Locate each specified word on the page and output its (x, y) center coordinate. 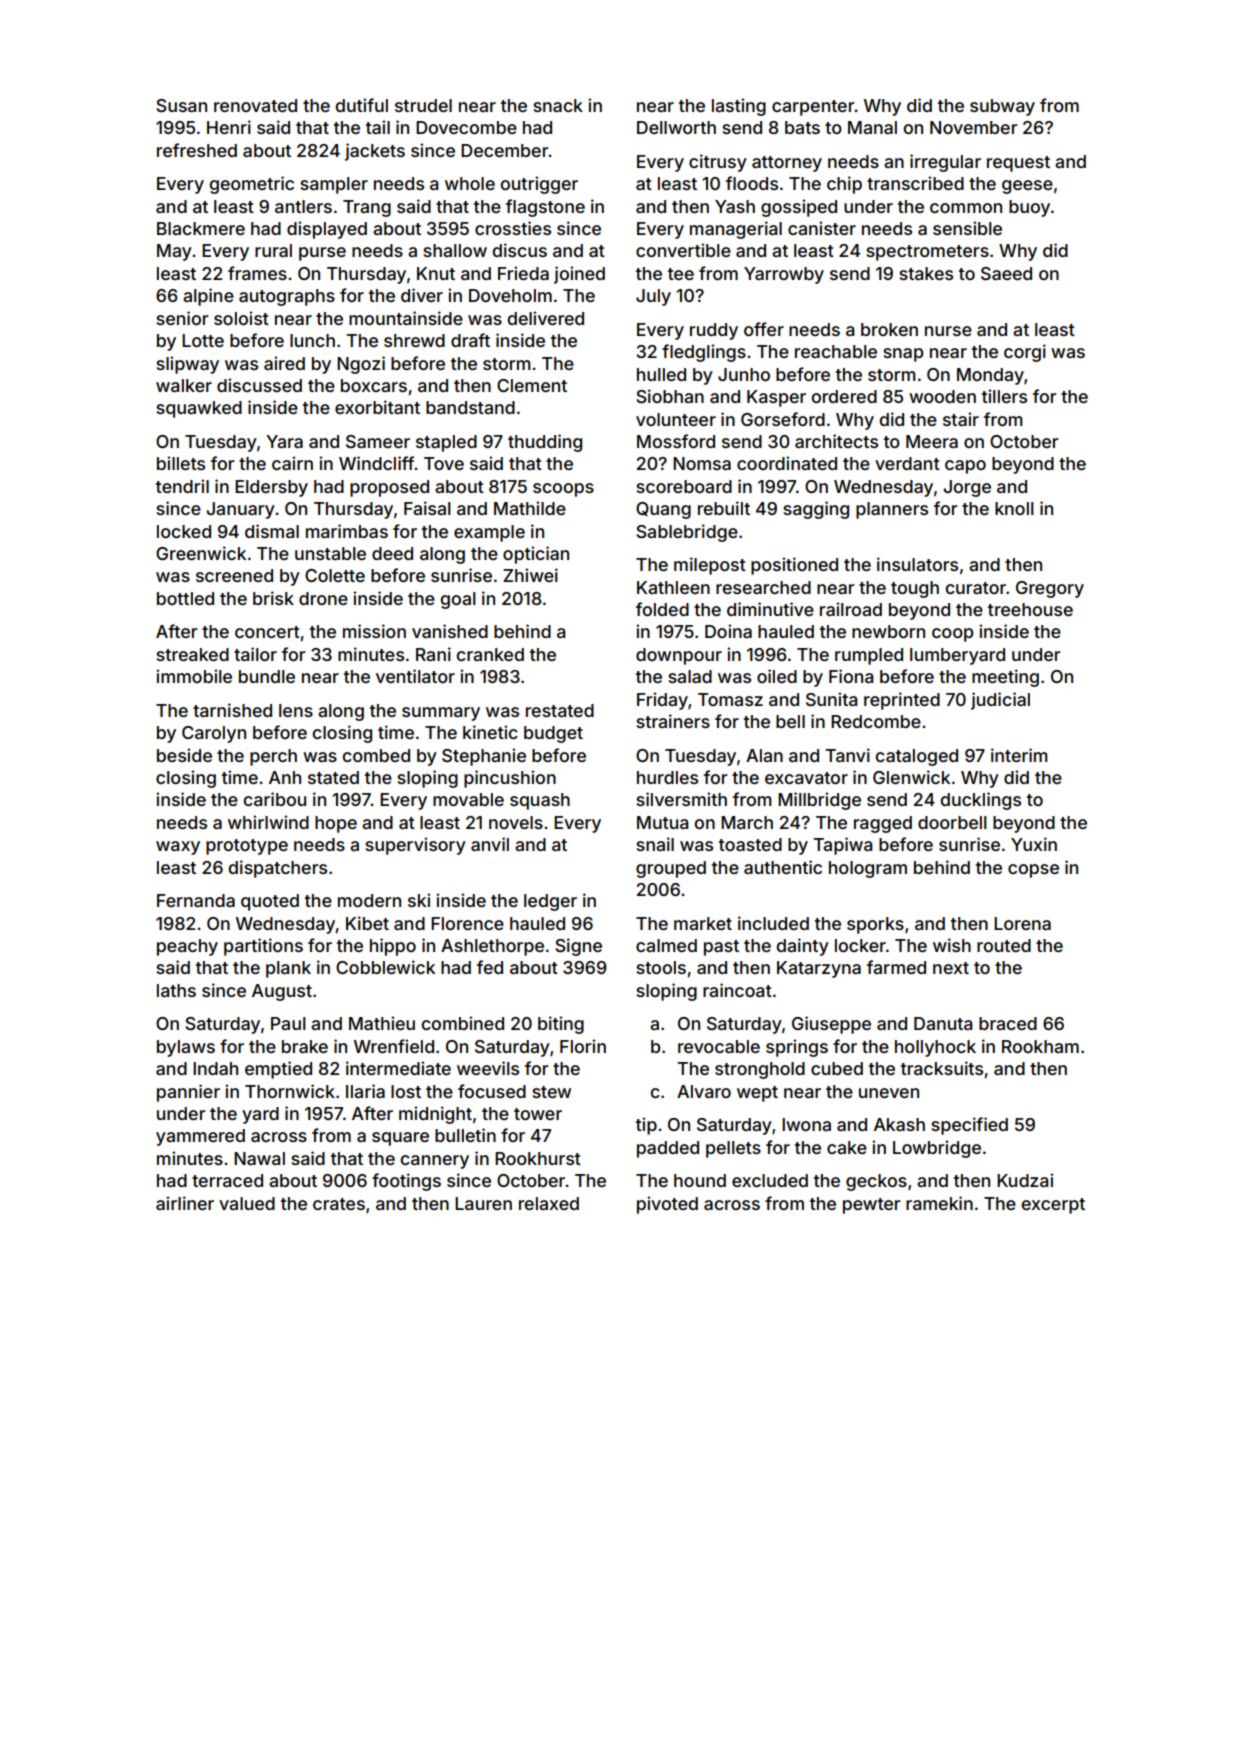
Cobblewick (385, 967)
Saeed (1006, 273)
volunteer (676, 419)
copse (1033, 871)
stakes (926, 273)
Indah (215, 1068)
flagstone (545, 208)
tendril (182, 486)
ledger (550, 902)
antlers (303, 206)
